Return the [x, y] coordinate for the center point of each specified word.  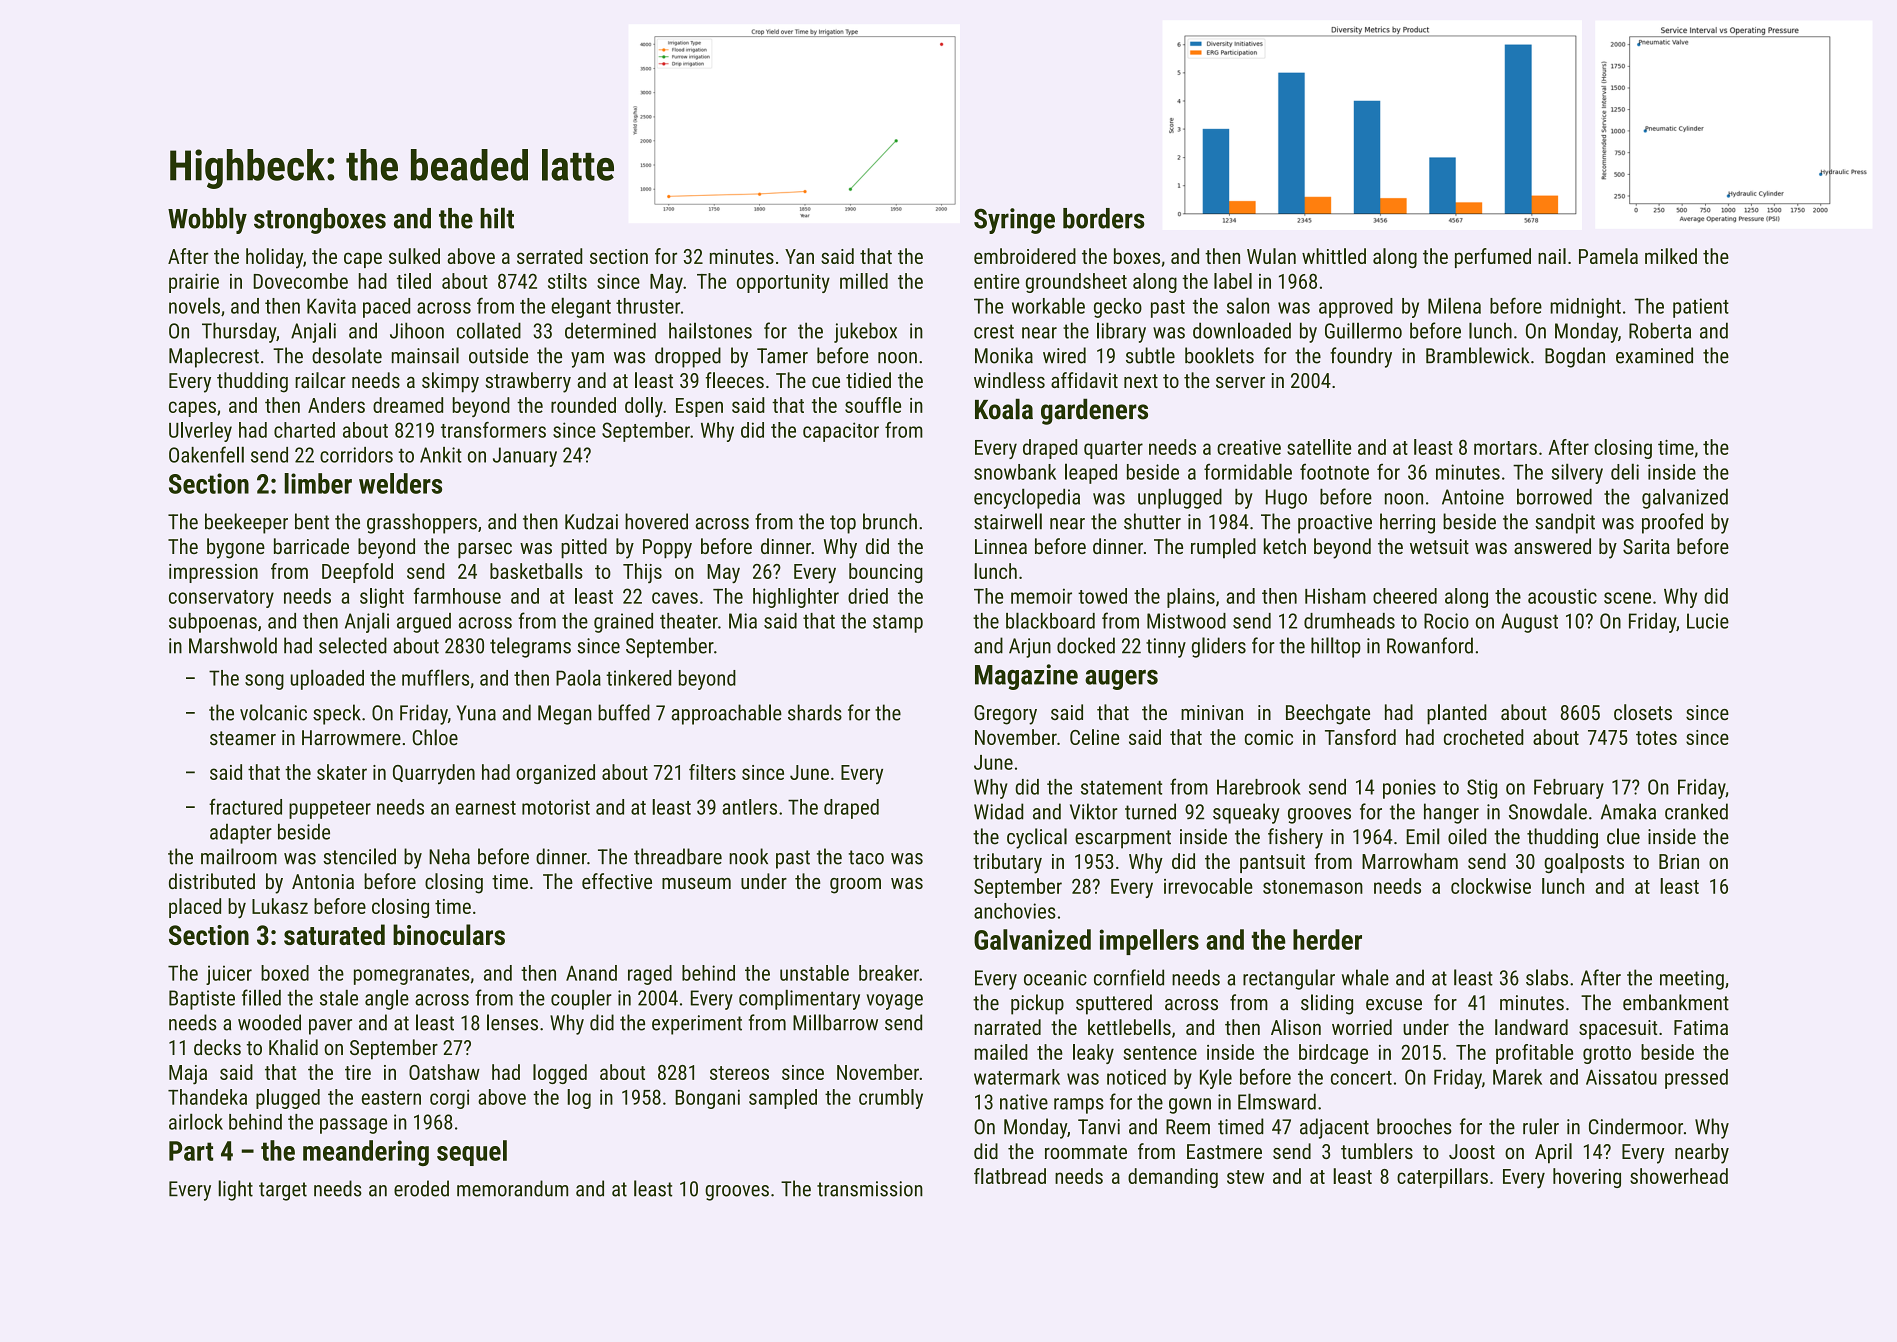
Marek [1517, 1077]
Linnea [1001, 546]
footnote [1334, 472]
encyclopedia [1027, 498]
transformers [493, 430]
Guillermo [1363, 330]
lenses [512, 1022]
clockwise [1491, 886]
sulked [414, 256]
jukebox [865, 332]
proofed [1672, 523]
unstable [814, 973]
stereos [739, 1073]
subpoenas [213, 623]
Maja [188, 1075]
